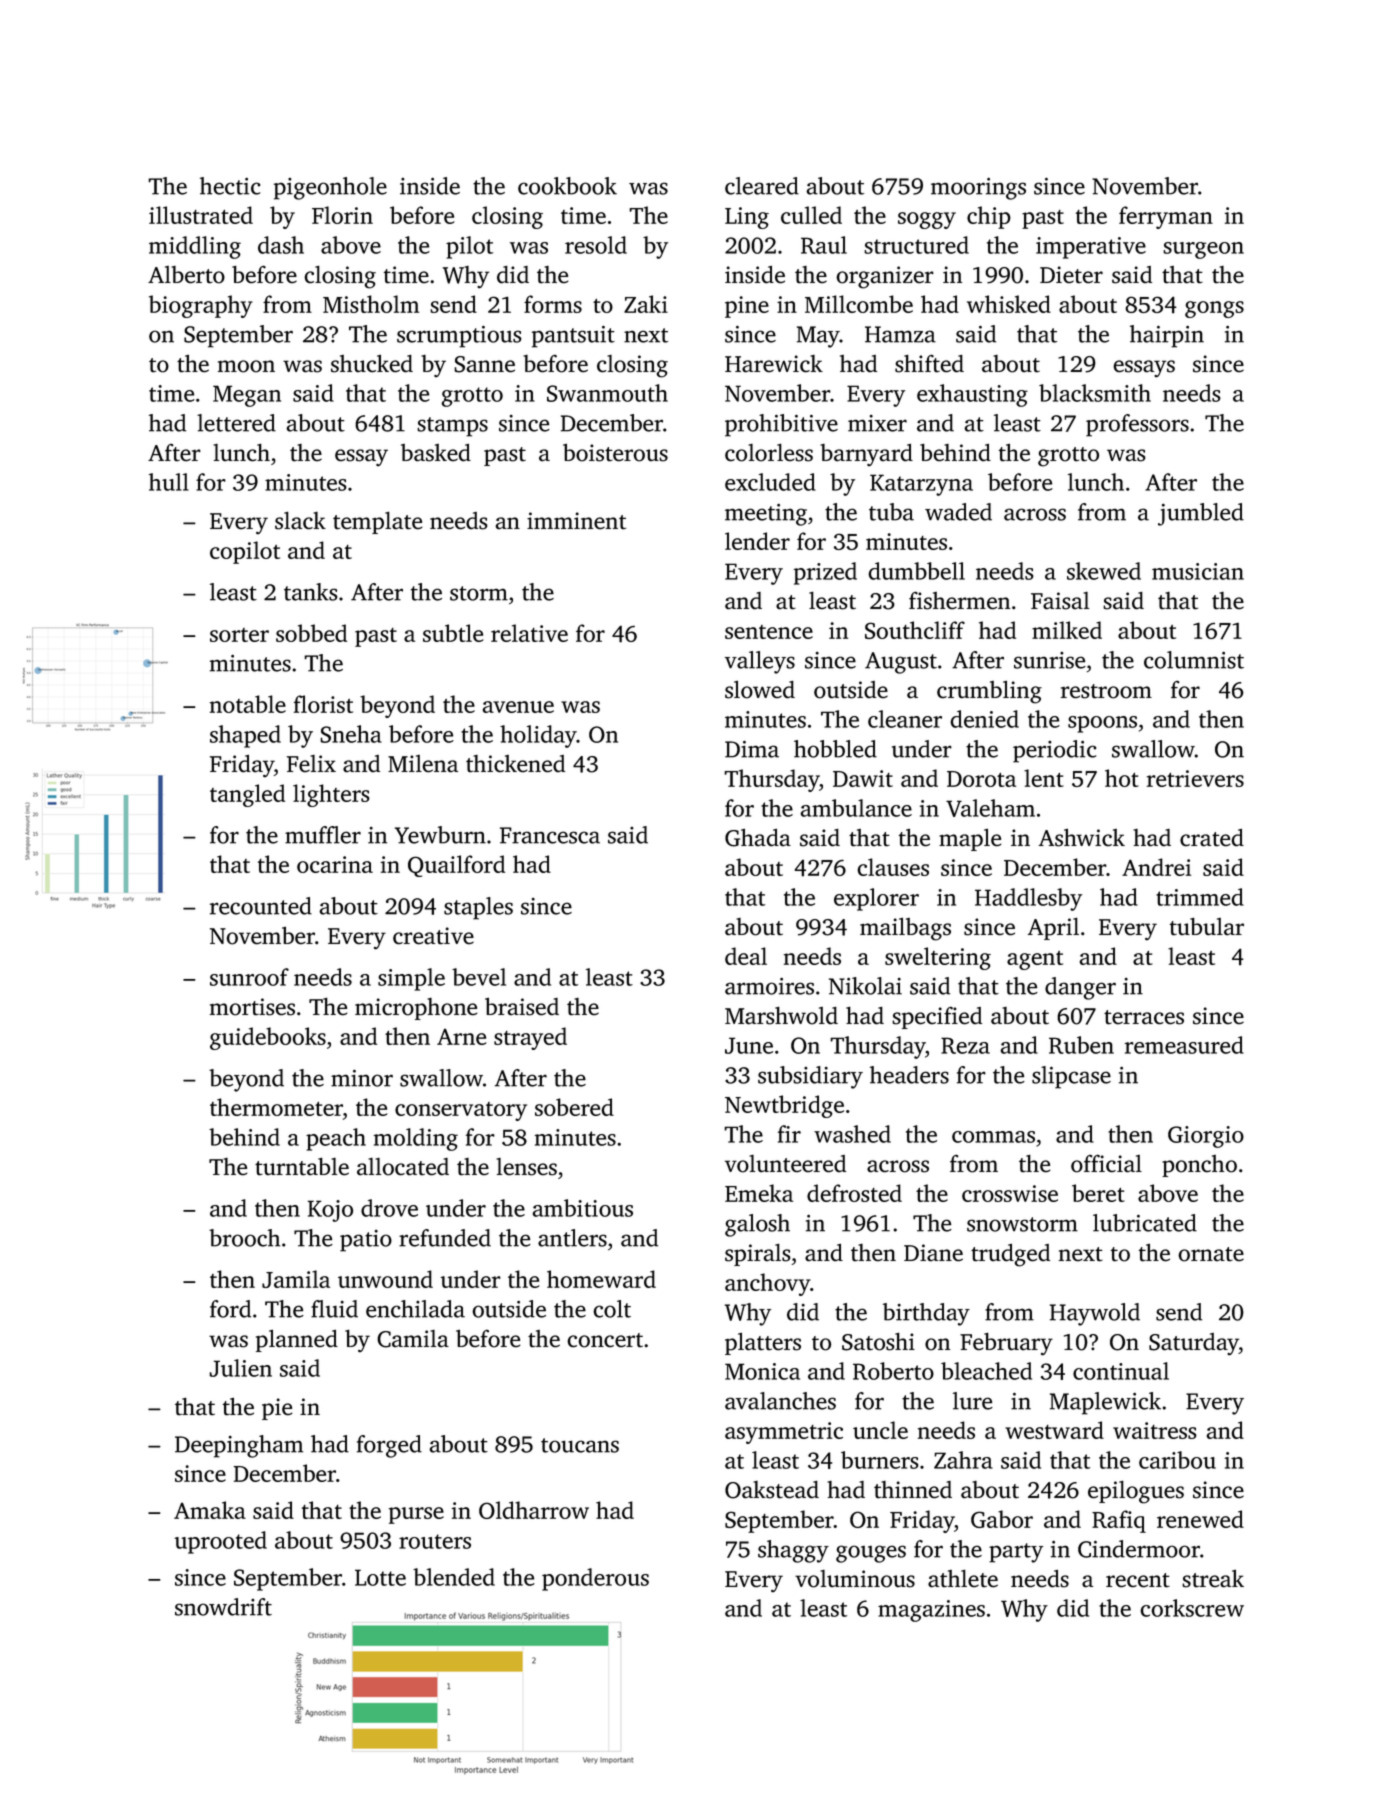  I want to click on snowdrift, so click(223, 1607).
